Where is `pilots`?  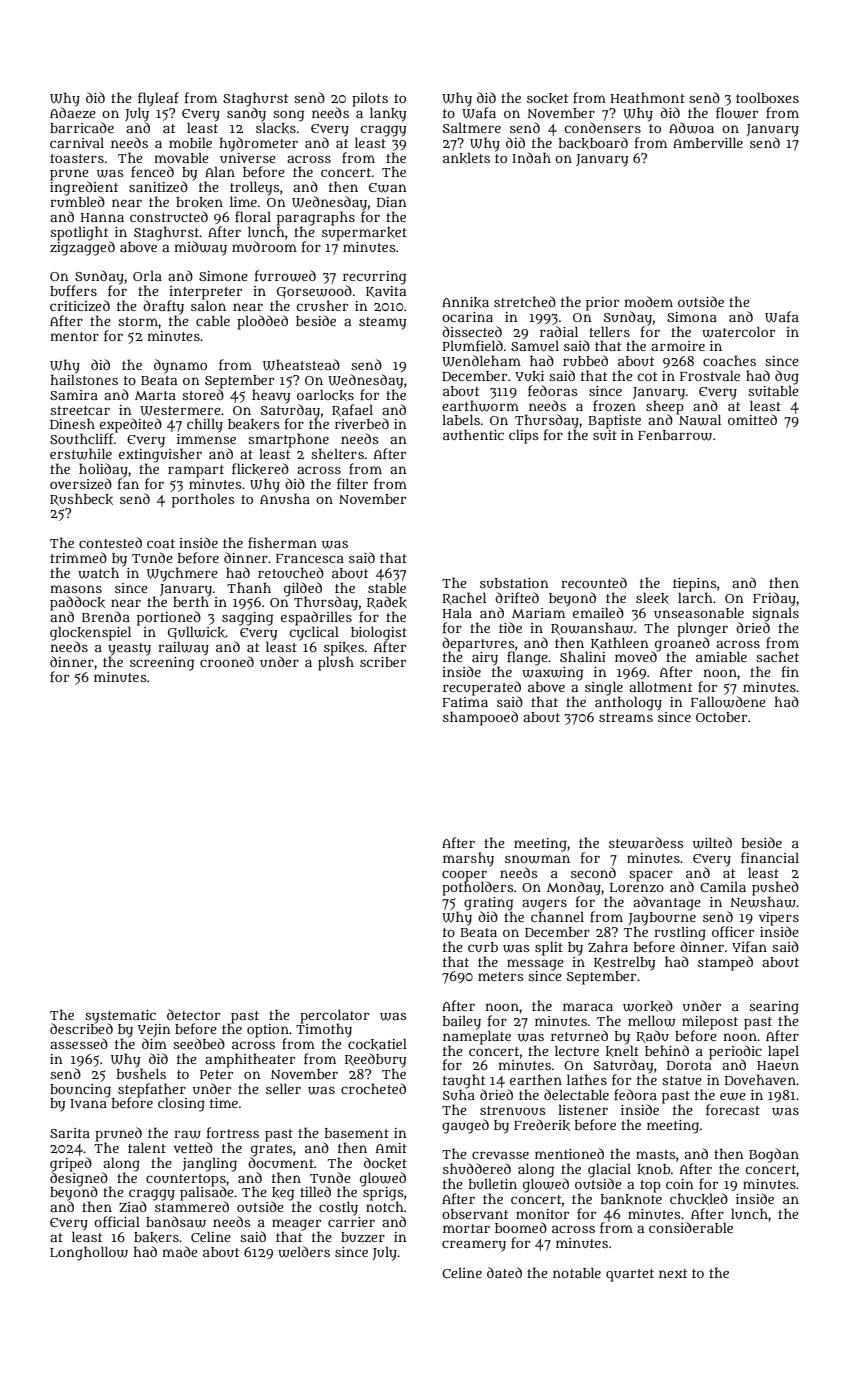 pilots is located at coordinates (370, 99).
